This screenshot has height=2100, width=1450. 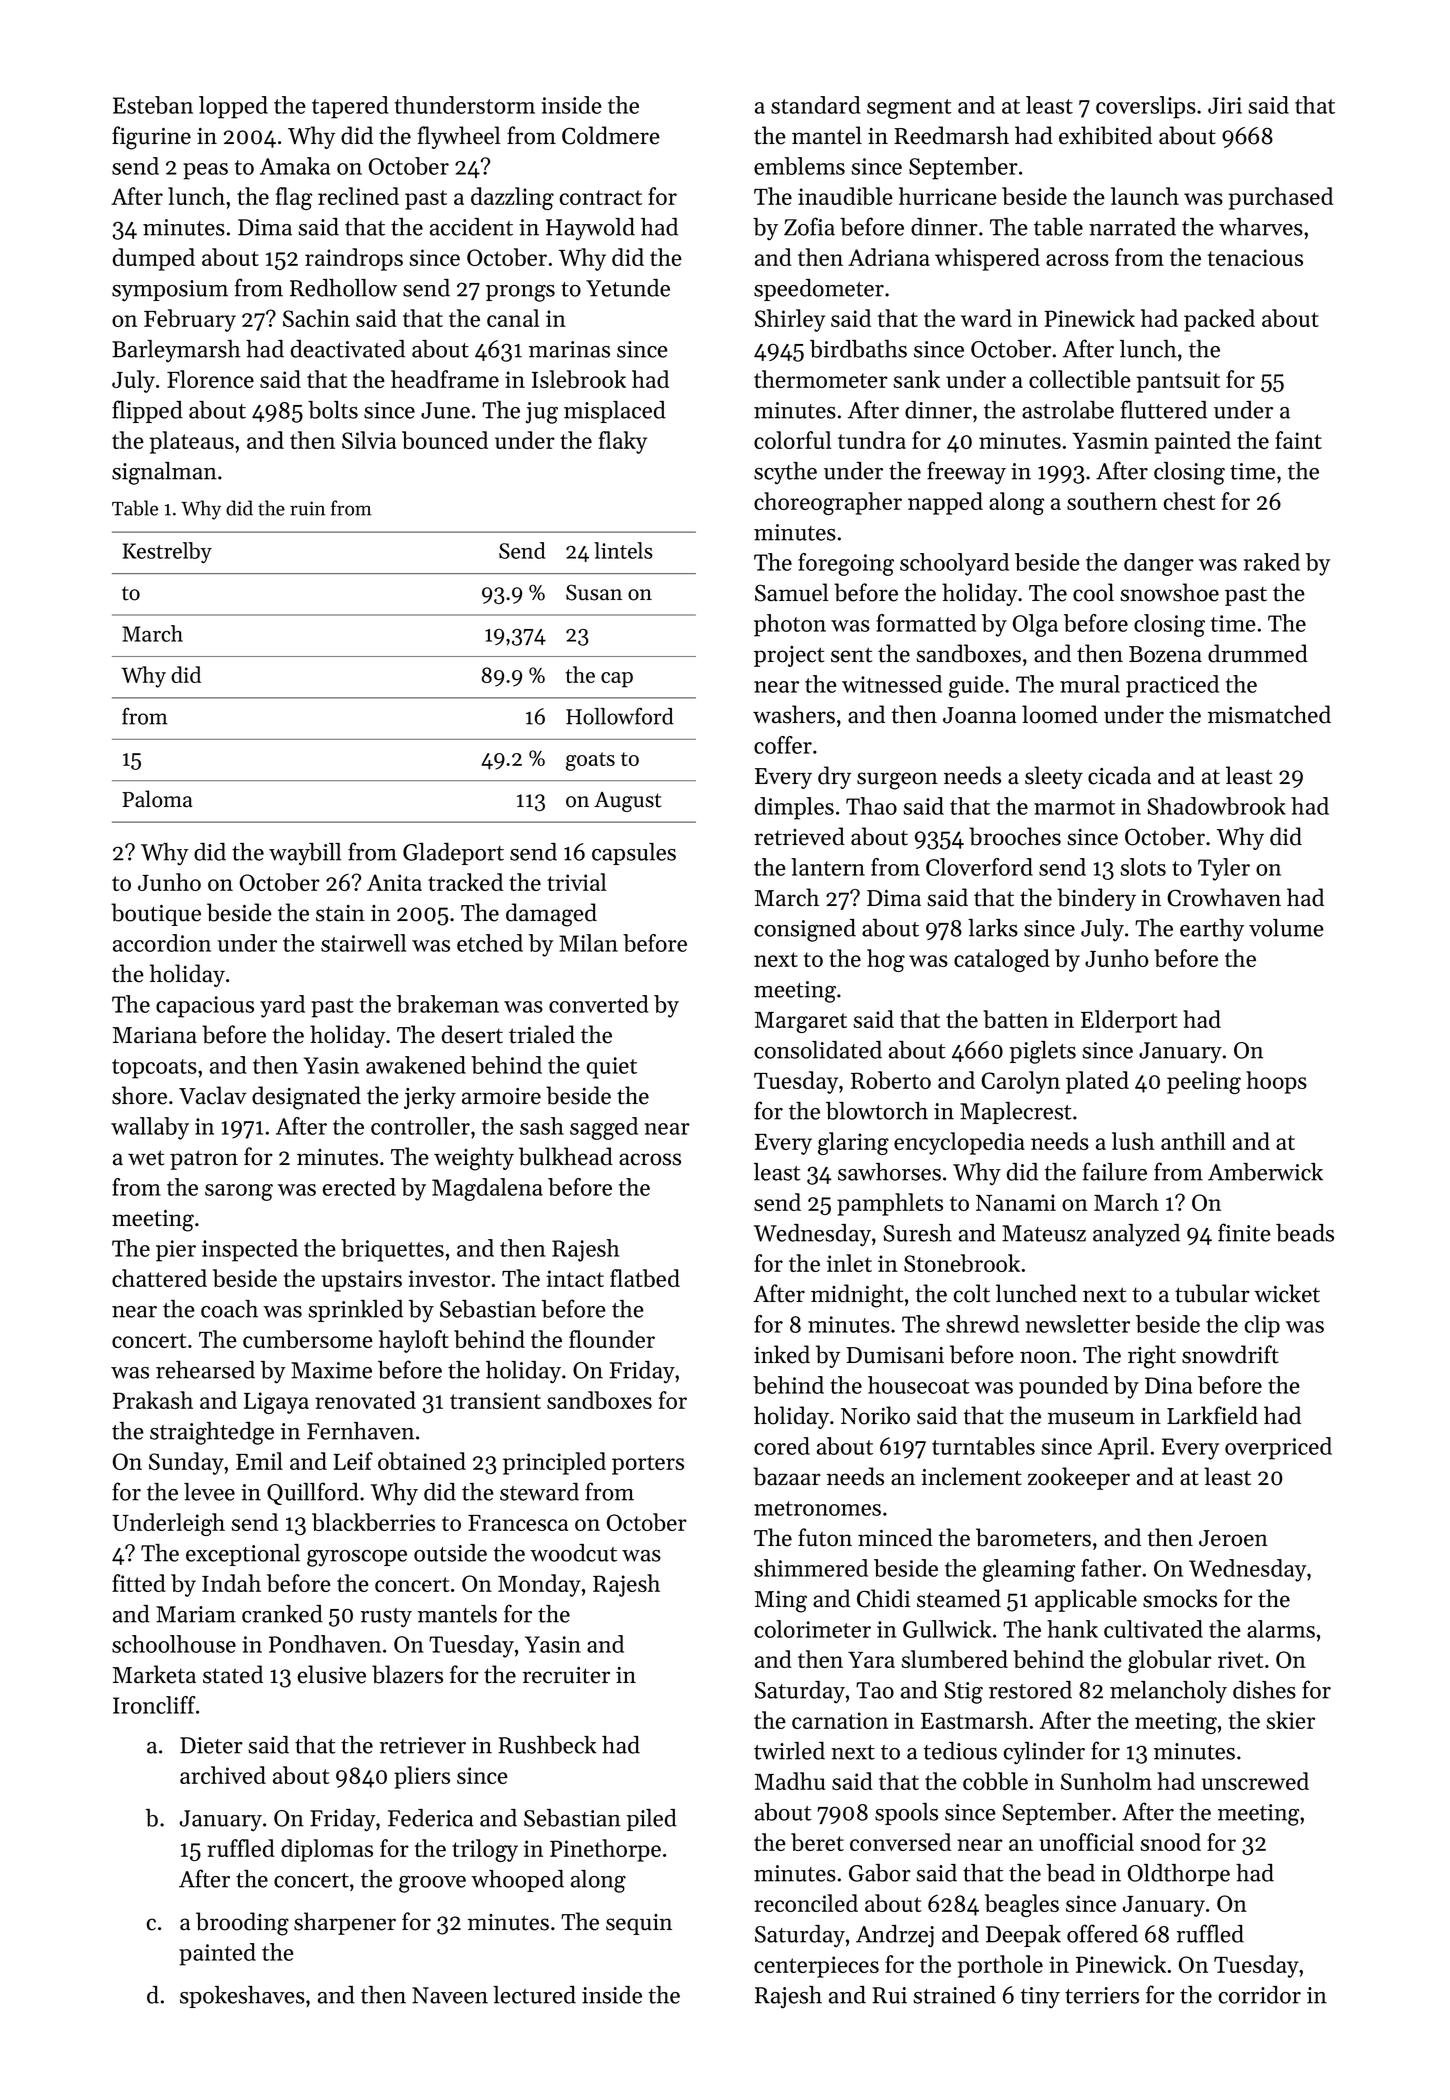 What do you see at coordinates (1086, 1600) in the screenshot?
I see `applicable` at bounding box center [1086, 1600].
